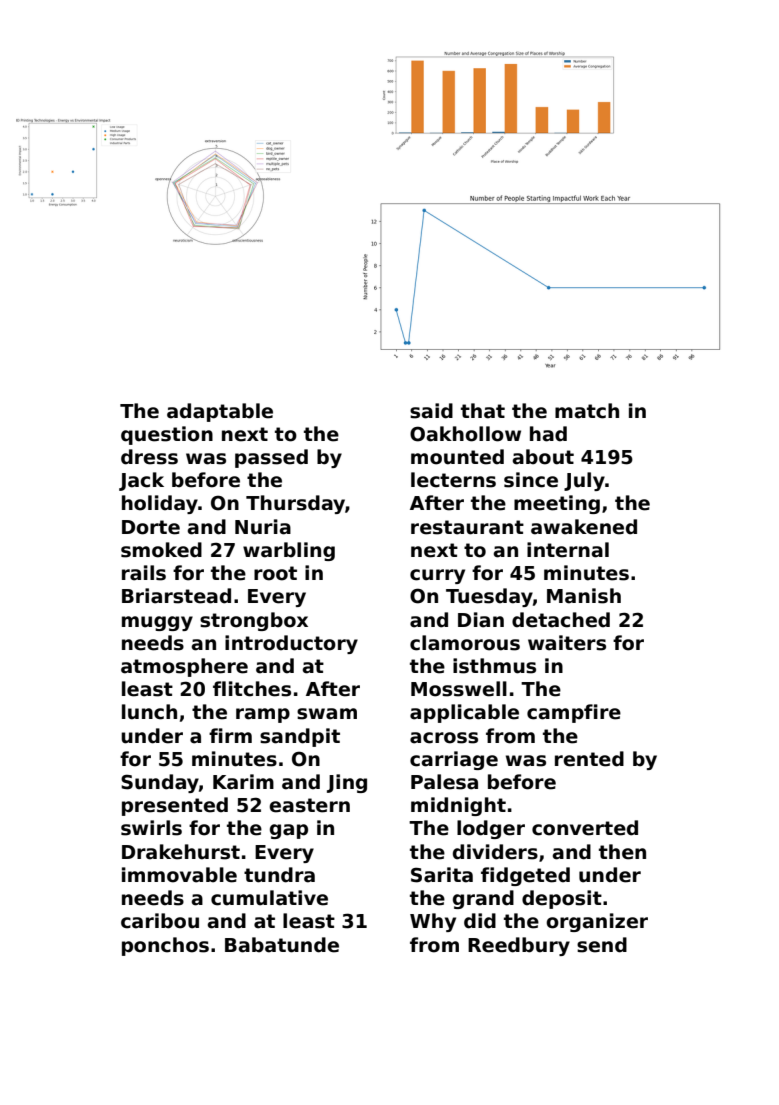 The height and width of the screenshot is (1105, 779). I want to click on immovable, so click(179, 875).
